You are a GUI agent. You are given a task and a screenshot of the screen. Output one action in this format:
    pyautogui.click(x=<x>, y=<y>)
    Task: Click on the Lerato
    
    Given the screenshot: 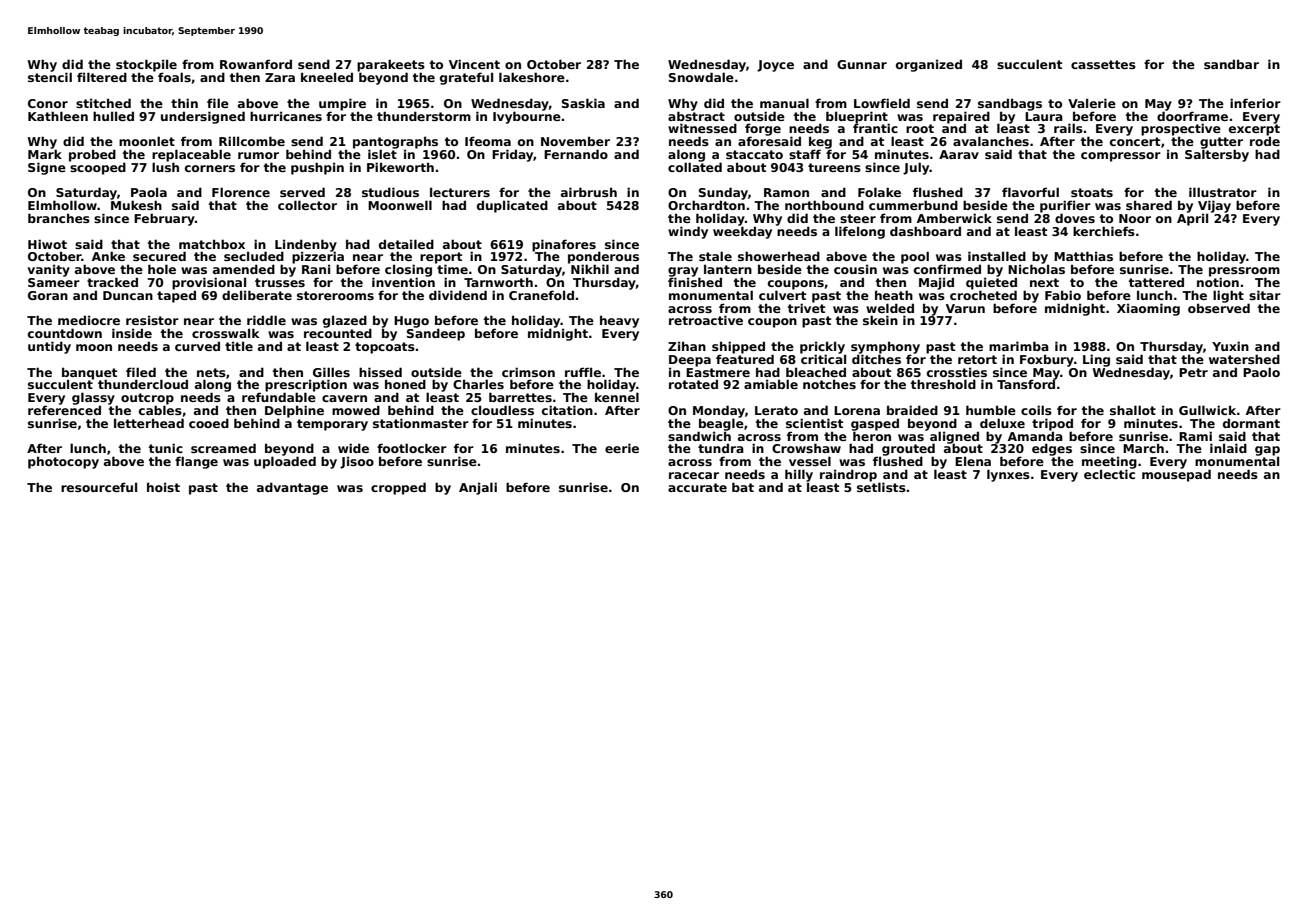 What is the action you would take?
    pyautogui.click(x=776, y=410)
